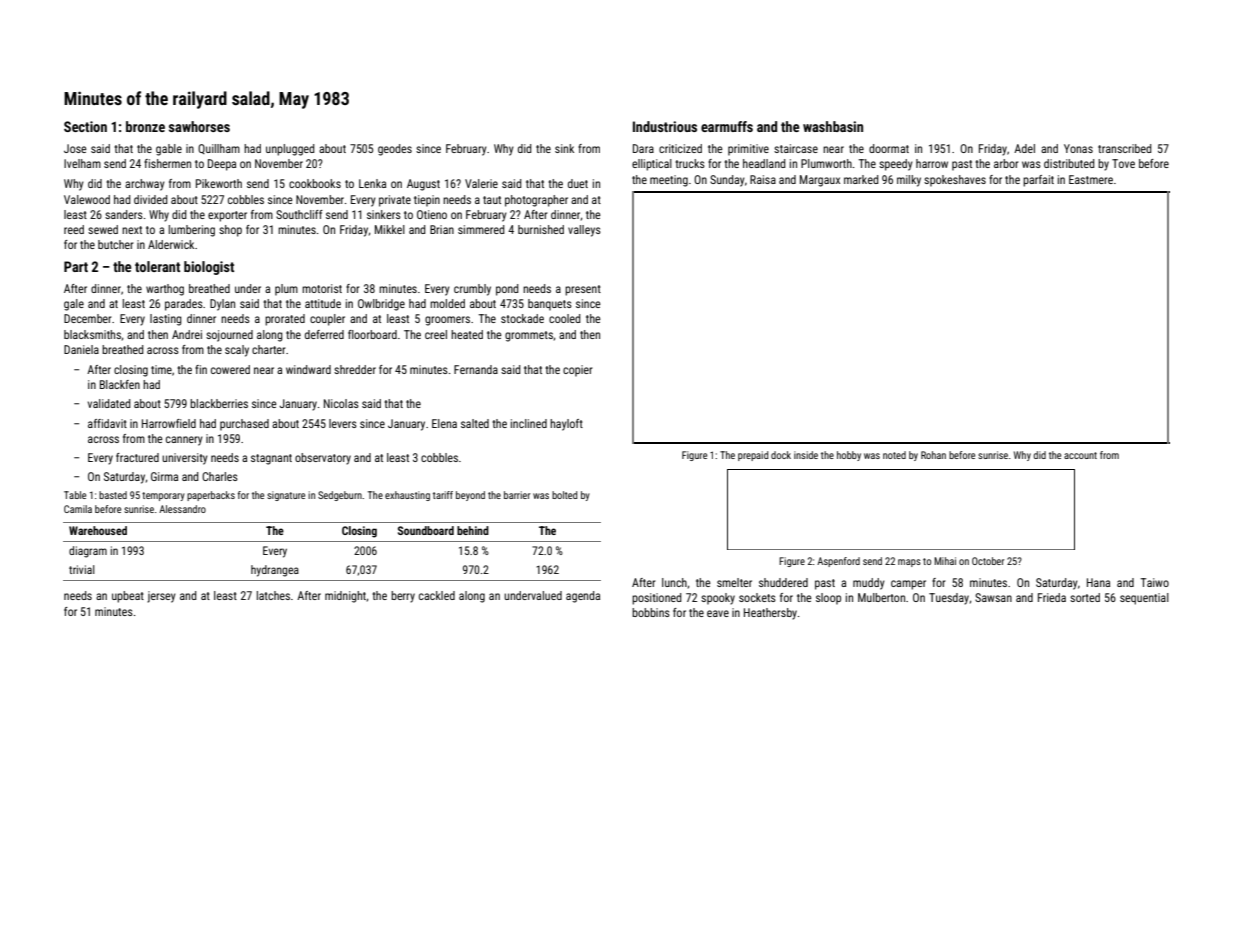 The width and height of the page is (1233, 952). Describe the element at coordinates (889, 148) in the page. I see `doormat` at that location.
